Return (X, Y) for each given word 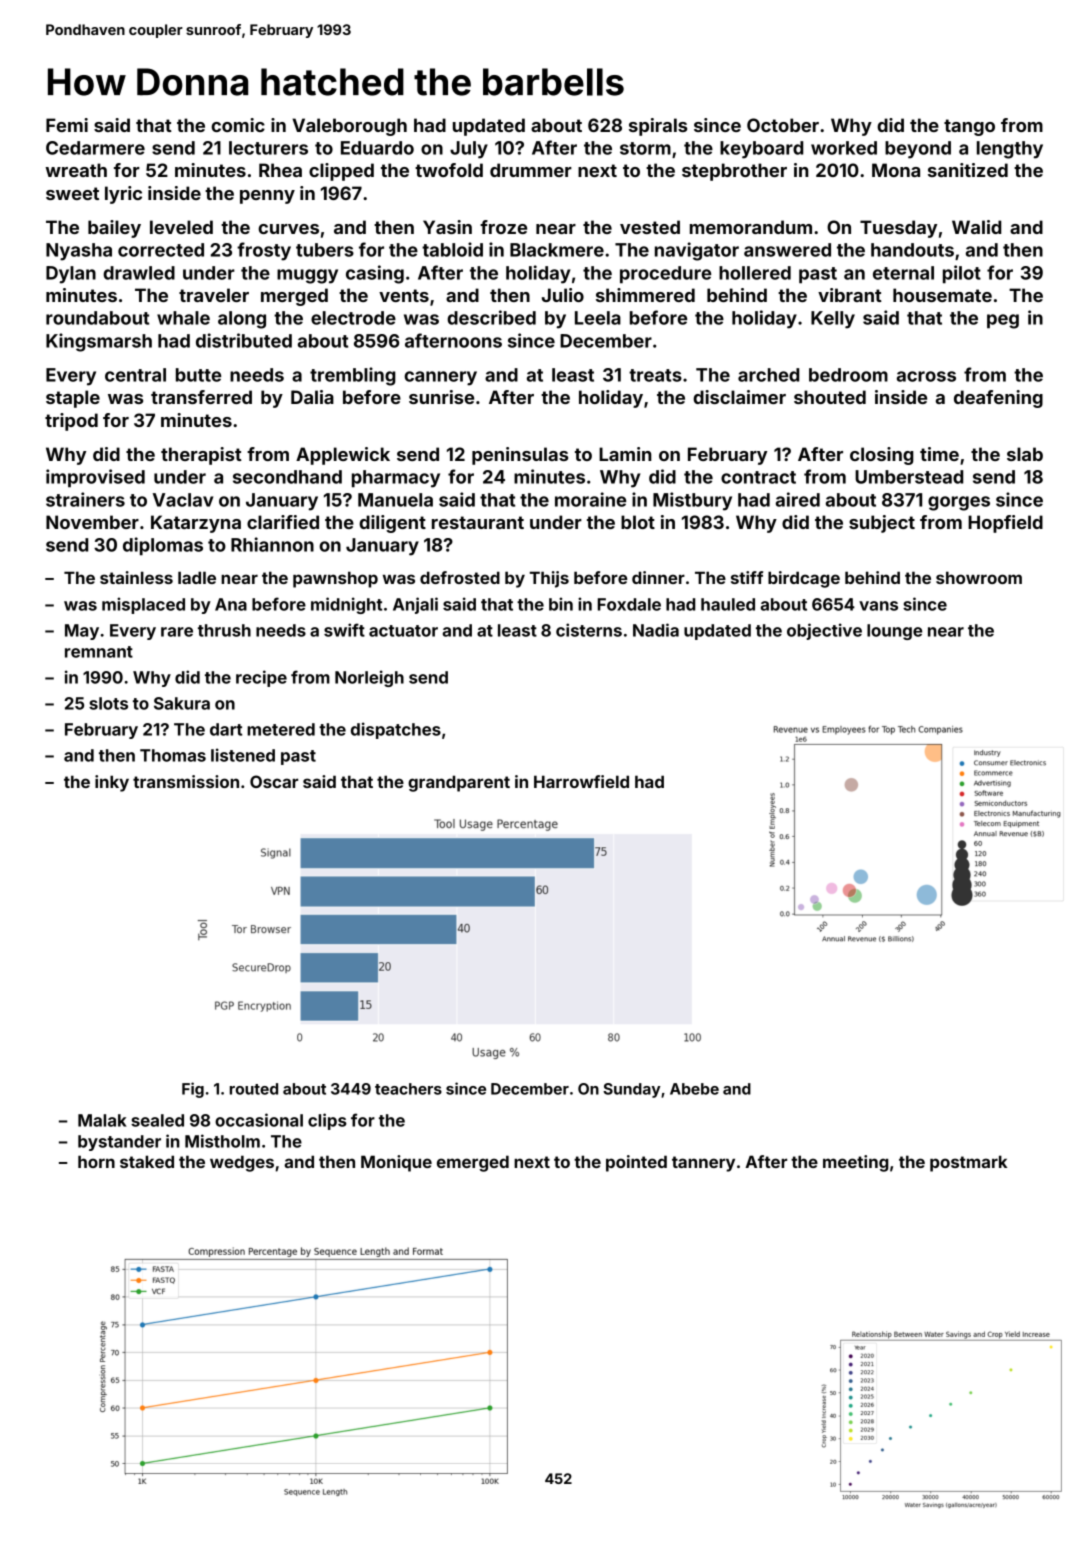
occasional (259, 1120)
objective (824, 631)
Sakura (182, 703)
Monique (396, 1163)
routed (254, 1089)
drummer (531, 170)
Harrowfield (581, 781)
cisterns (589, 630)
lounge (894, 632)
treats (655, 375)
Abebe (694, 1089)
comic (238, 125)
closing (882, 456)
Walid (976, 227)
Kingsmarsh (99, 342)
